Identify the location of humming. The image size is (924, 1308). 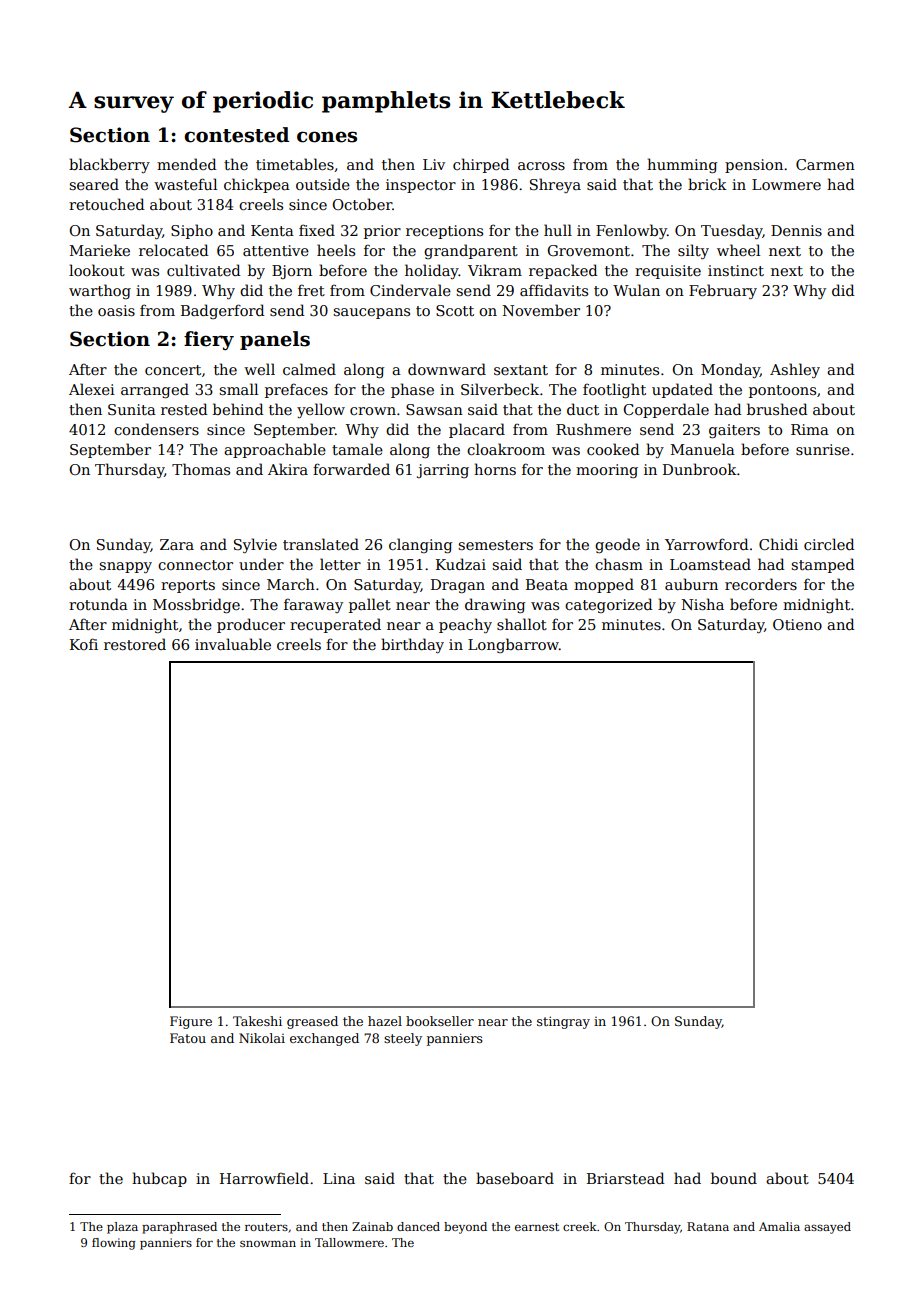
(682, 165).
